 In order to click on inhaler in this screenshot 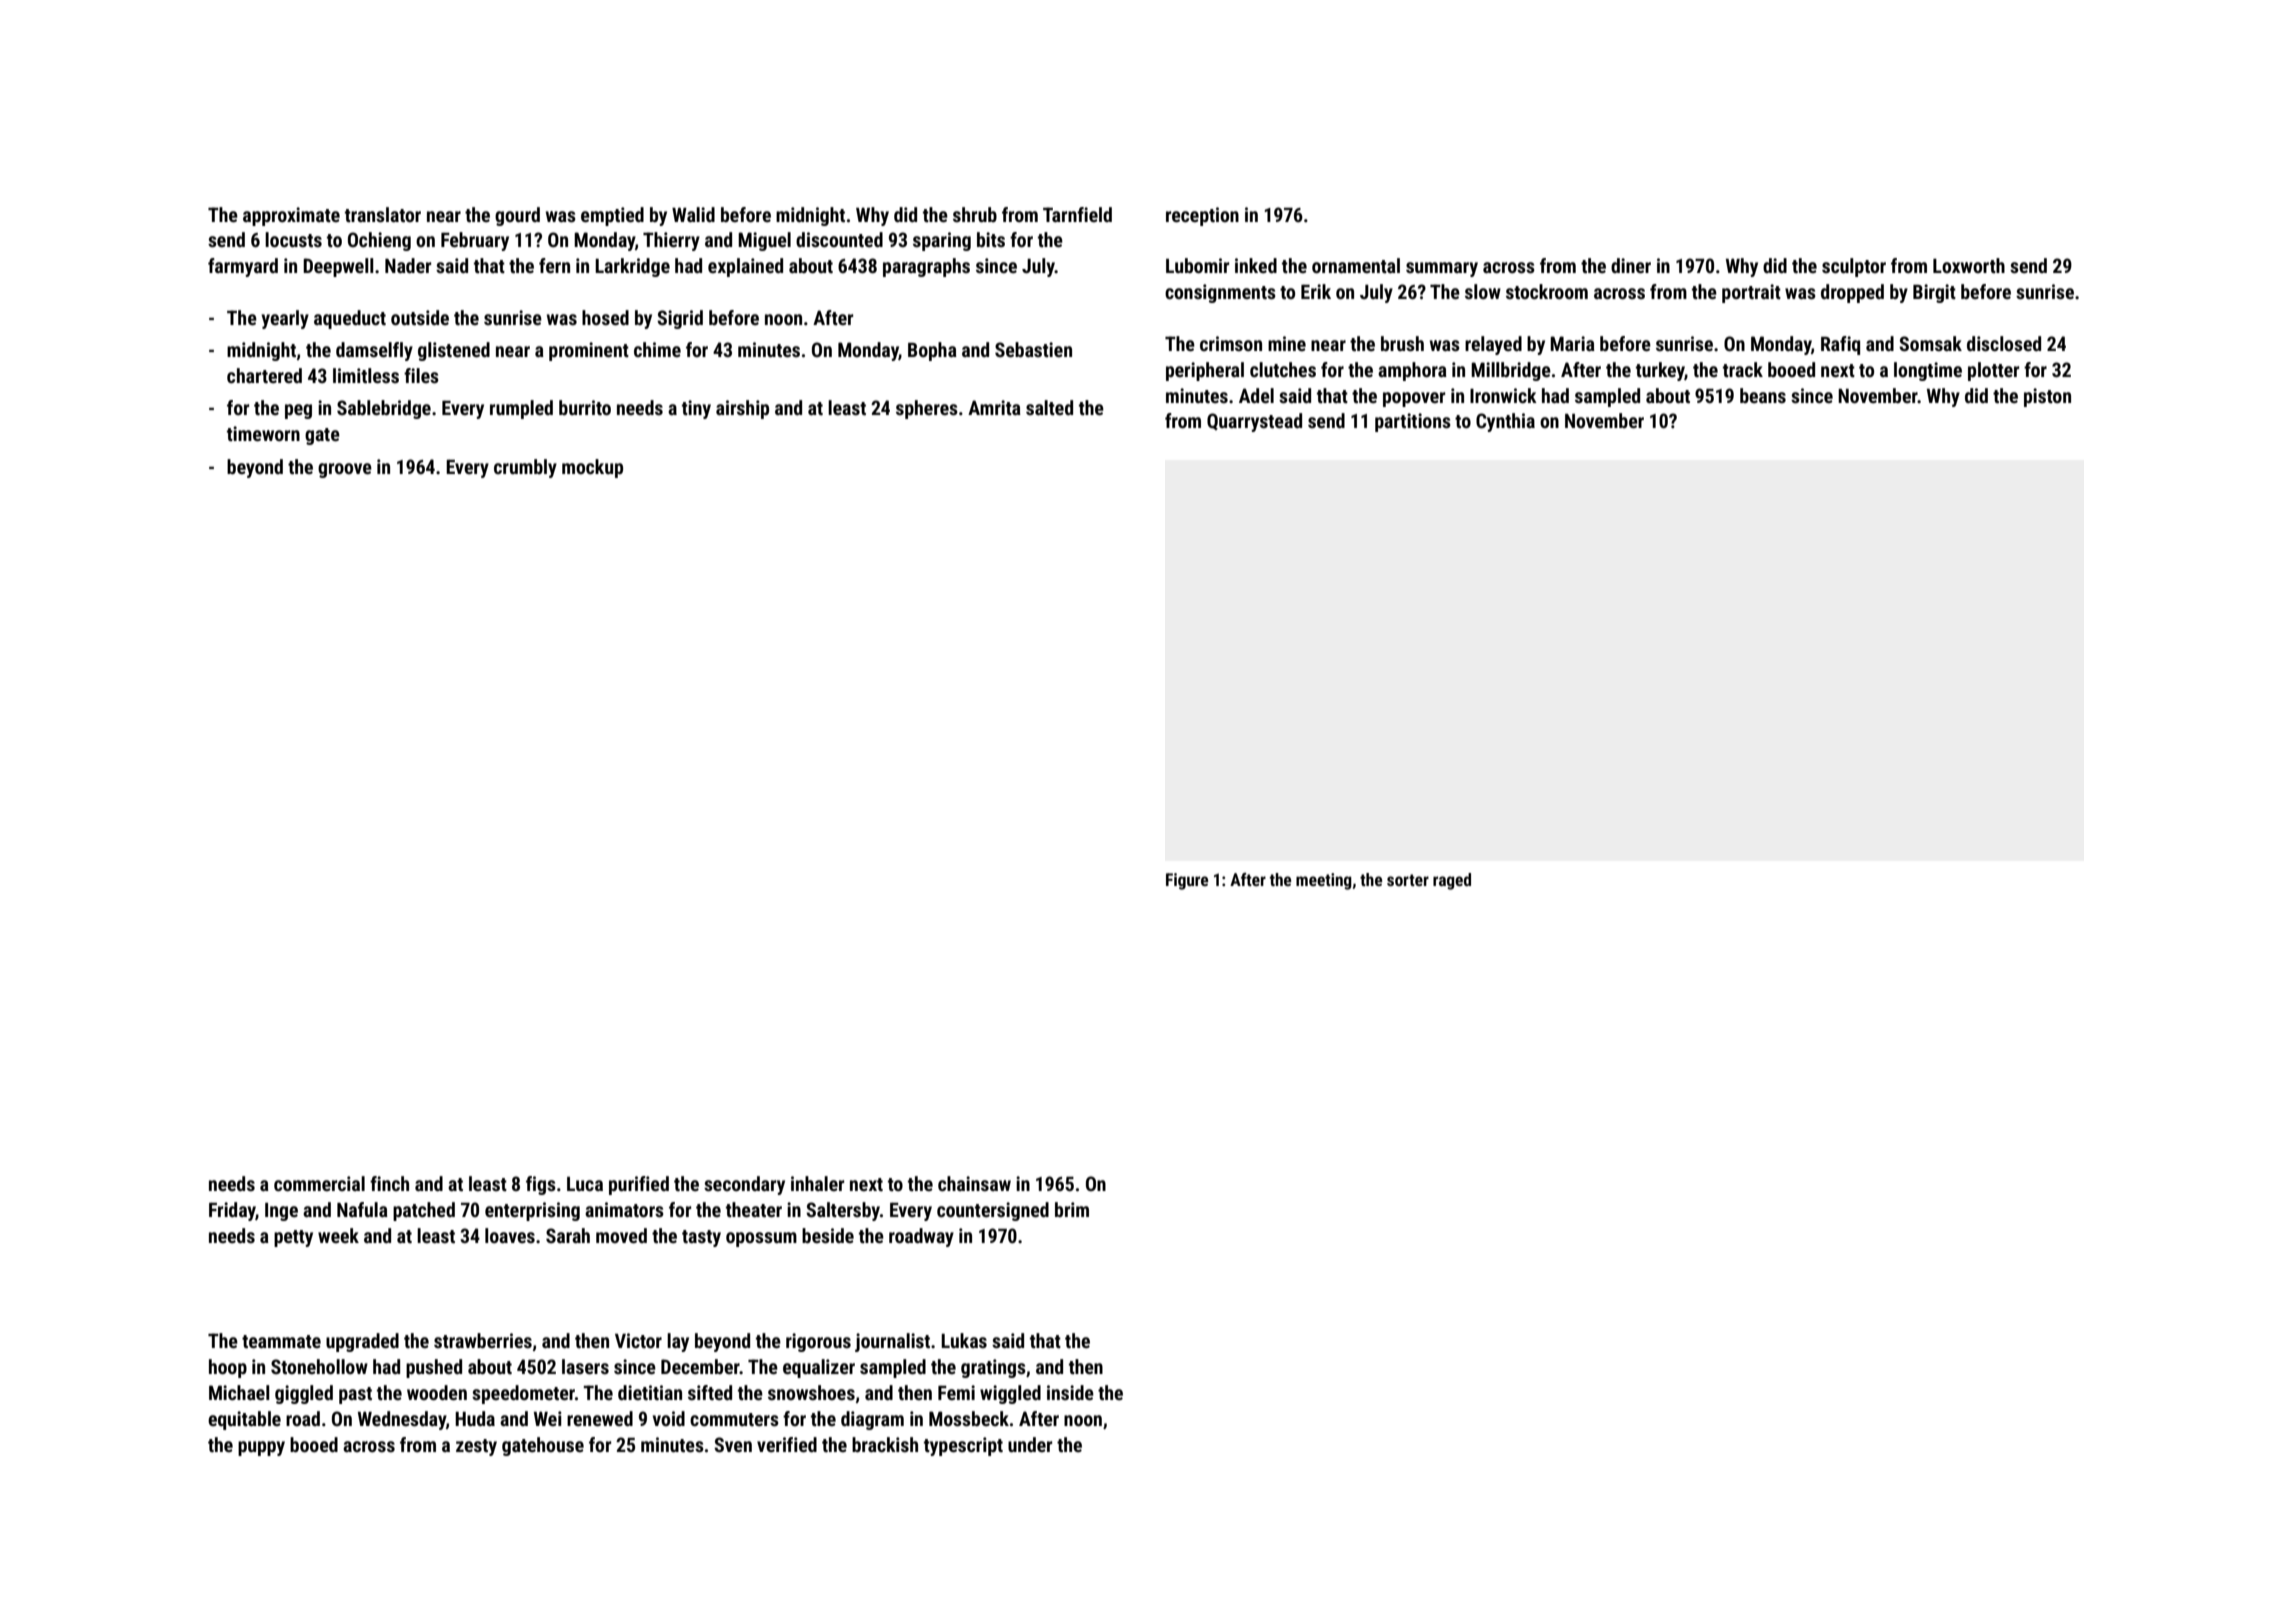, I will do `click(817, 1183)`.
